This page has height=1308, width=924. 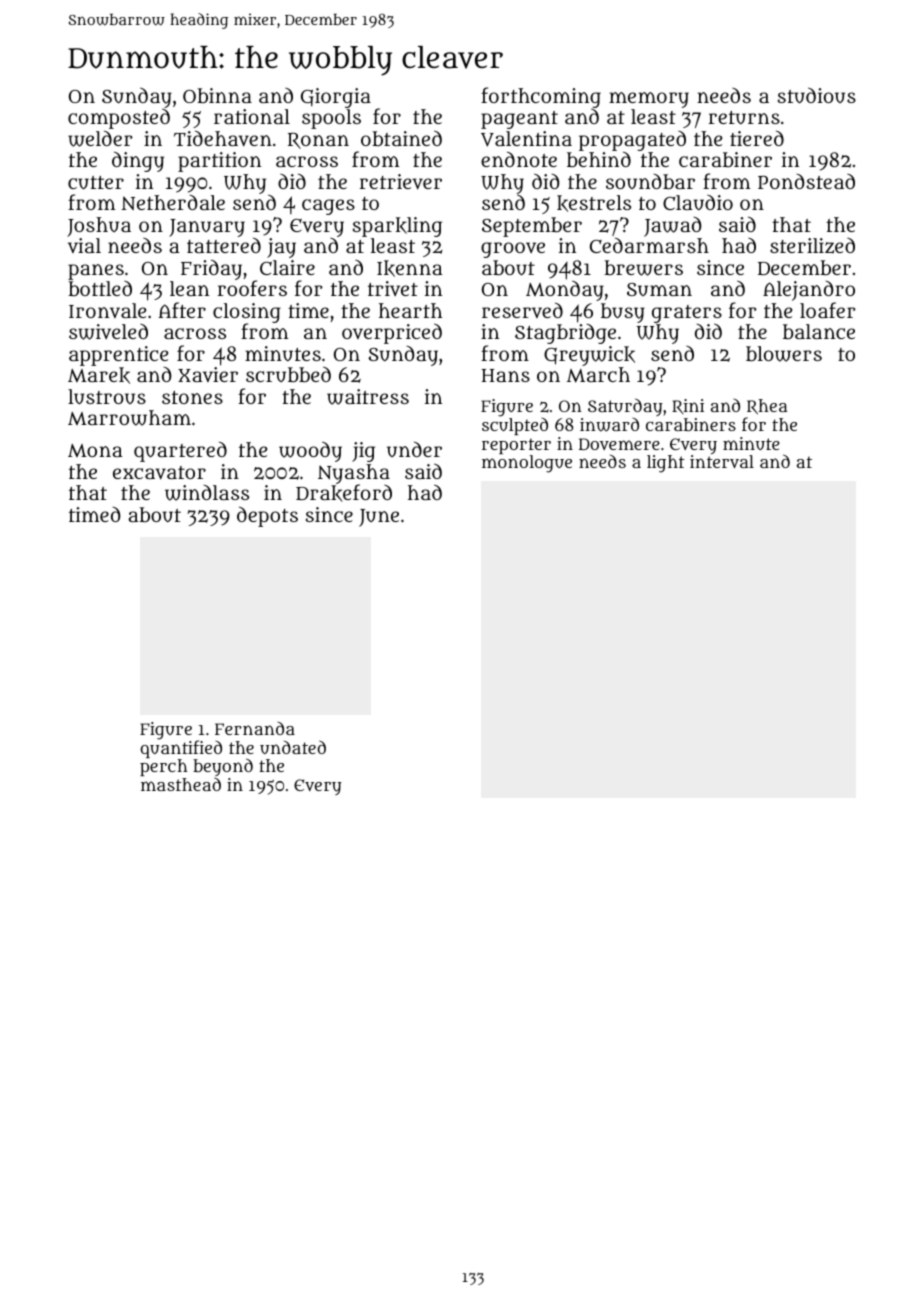 I want to click on forthcoming, so click(x=541, y=98).
